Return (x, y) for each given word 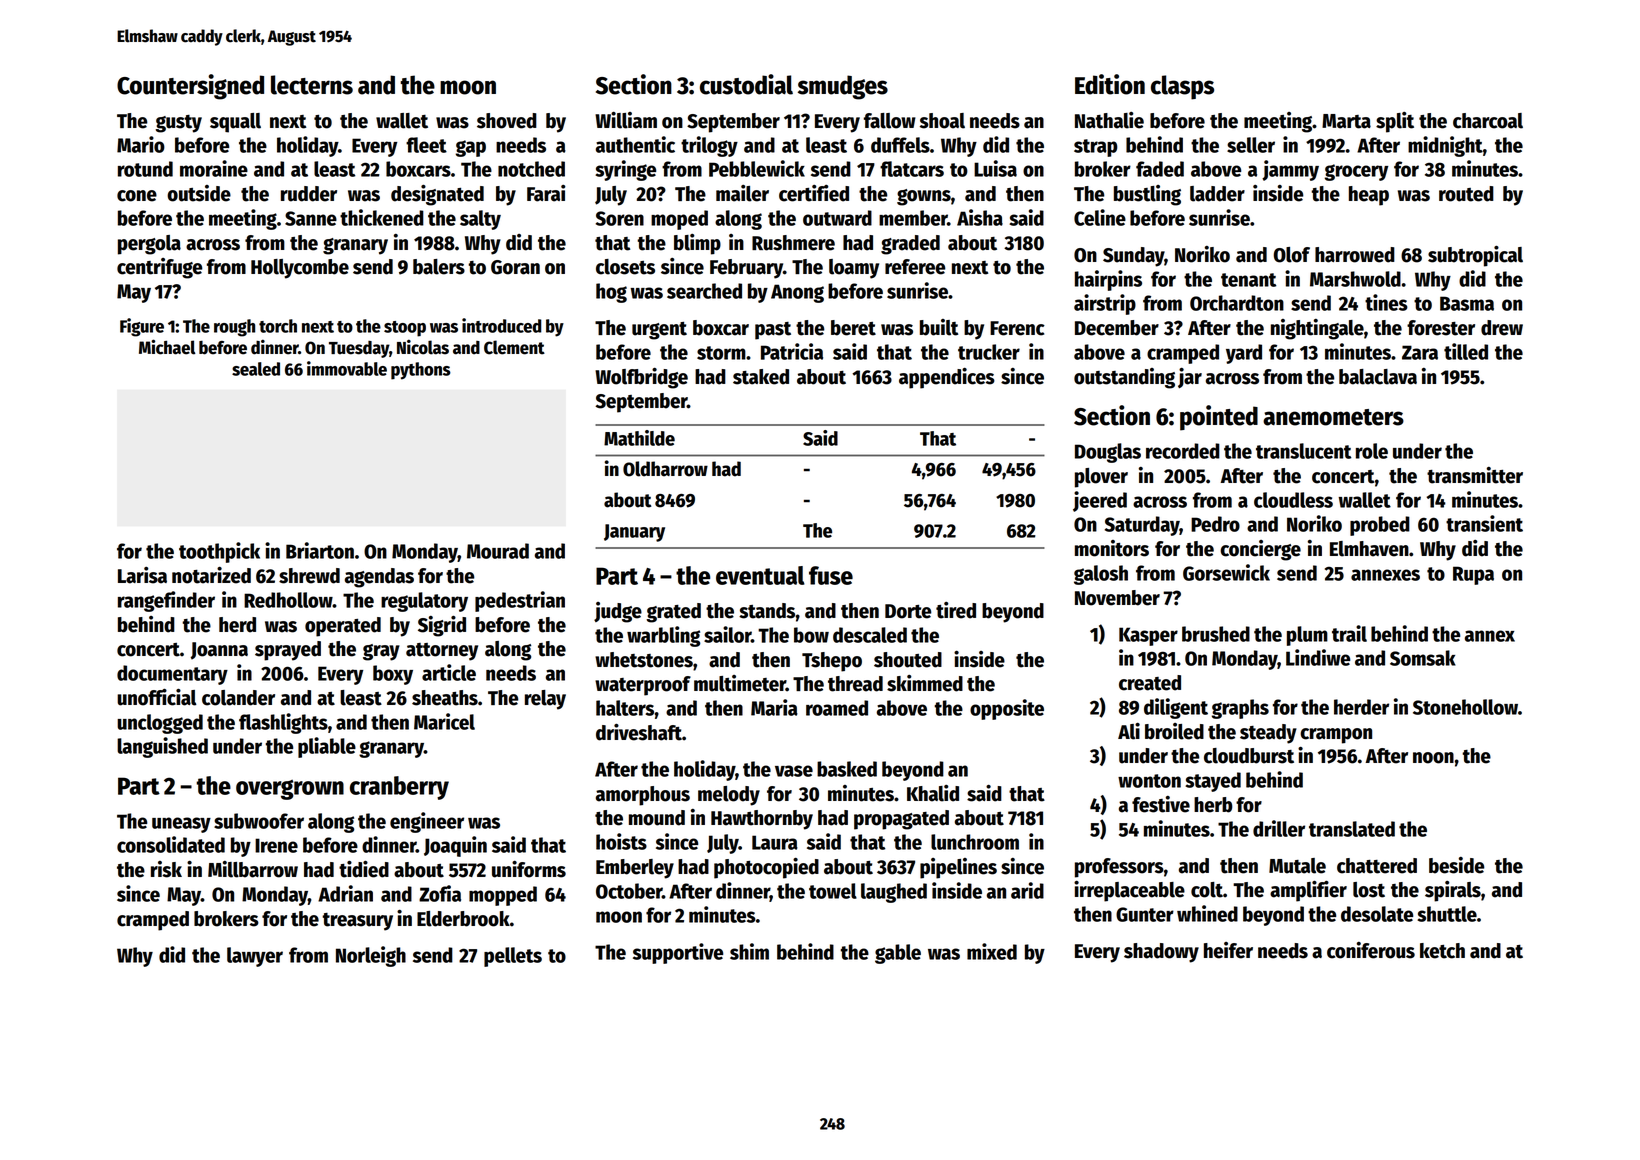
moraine (214, 168)
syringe (625, 170)
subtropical (1475, 256)
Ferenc (1017, 328)
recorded (1183, 451)
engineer (427, 822)
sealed (256, 369)
